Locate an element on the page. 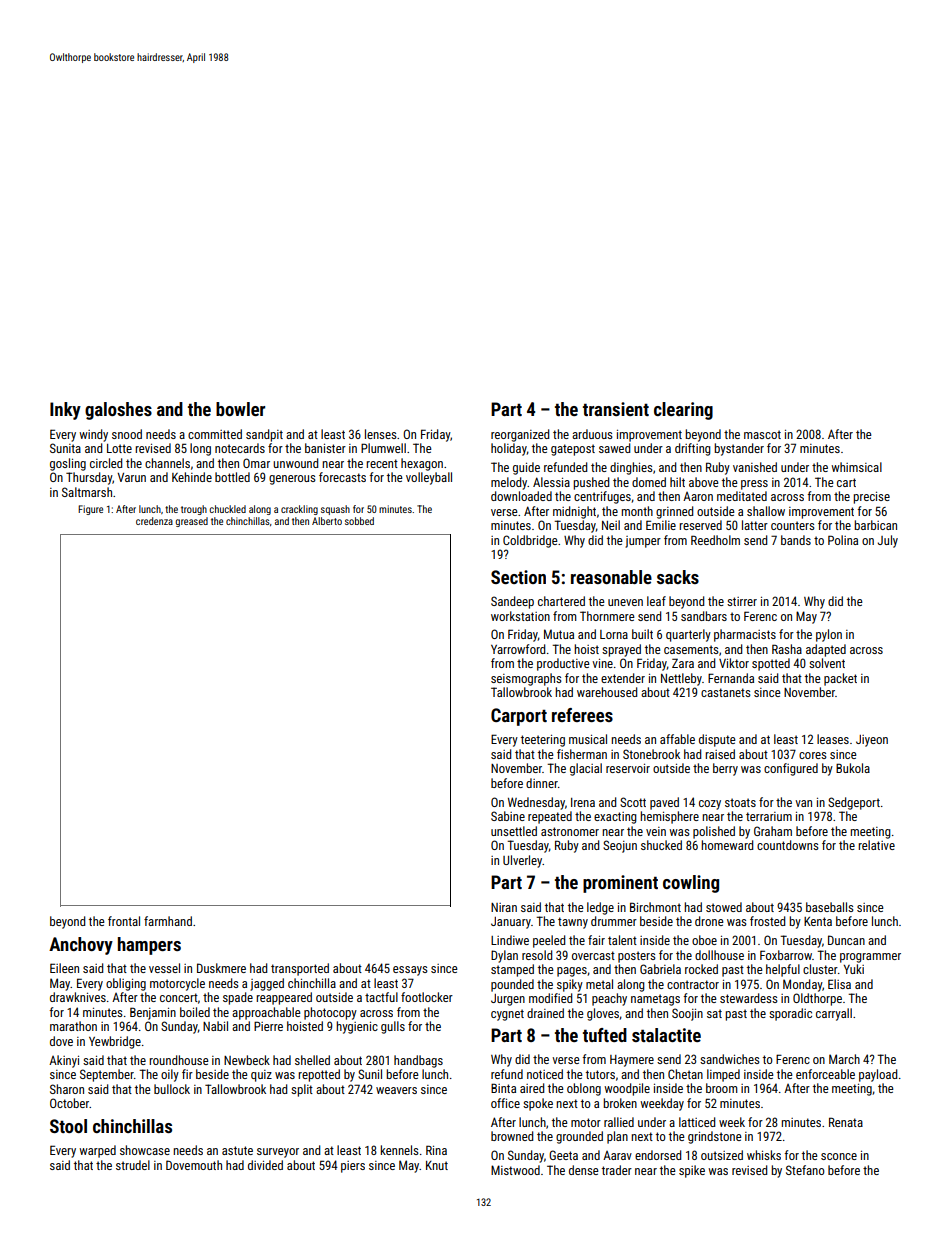 The width and height of the document is (952, 1233). dense is located at coordinates (584, 1170).
